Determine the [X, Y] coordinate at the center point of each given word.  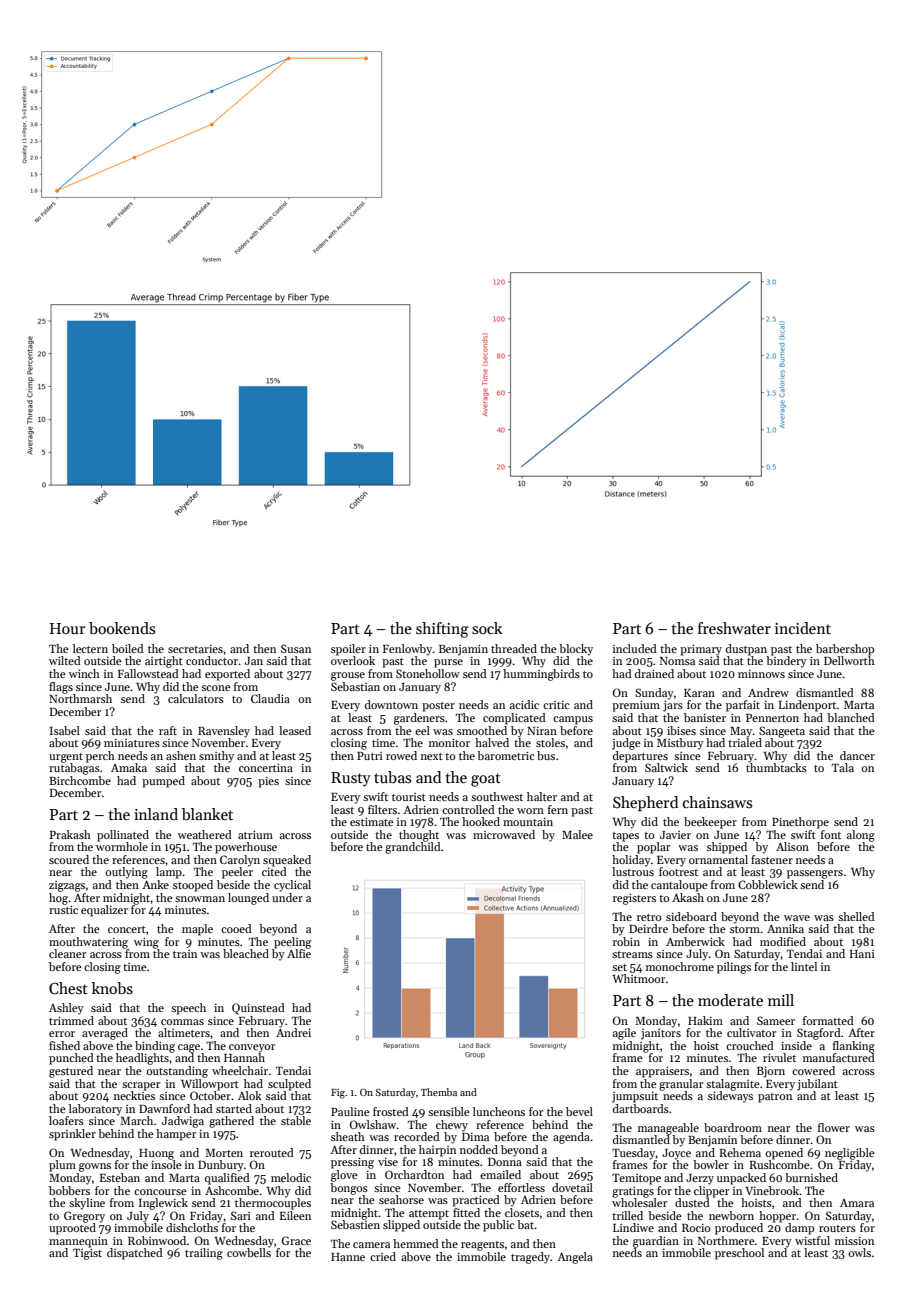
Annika [785, 928]
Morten [224, 1153]
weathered [205, 834]
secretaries [195, 649]
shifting [442, 630]
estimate [372, 821]
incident [803, 628]
